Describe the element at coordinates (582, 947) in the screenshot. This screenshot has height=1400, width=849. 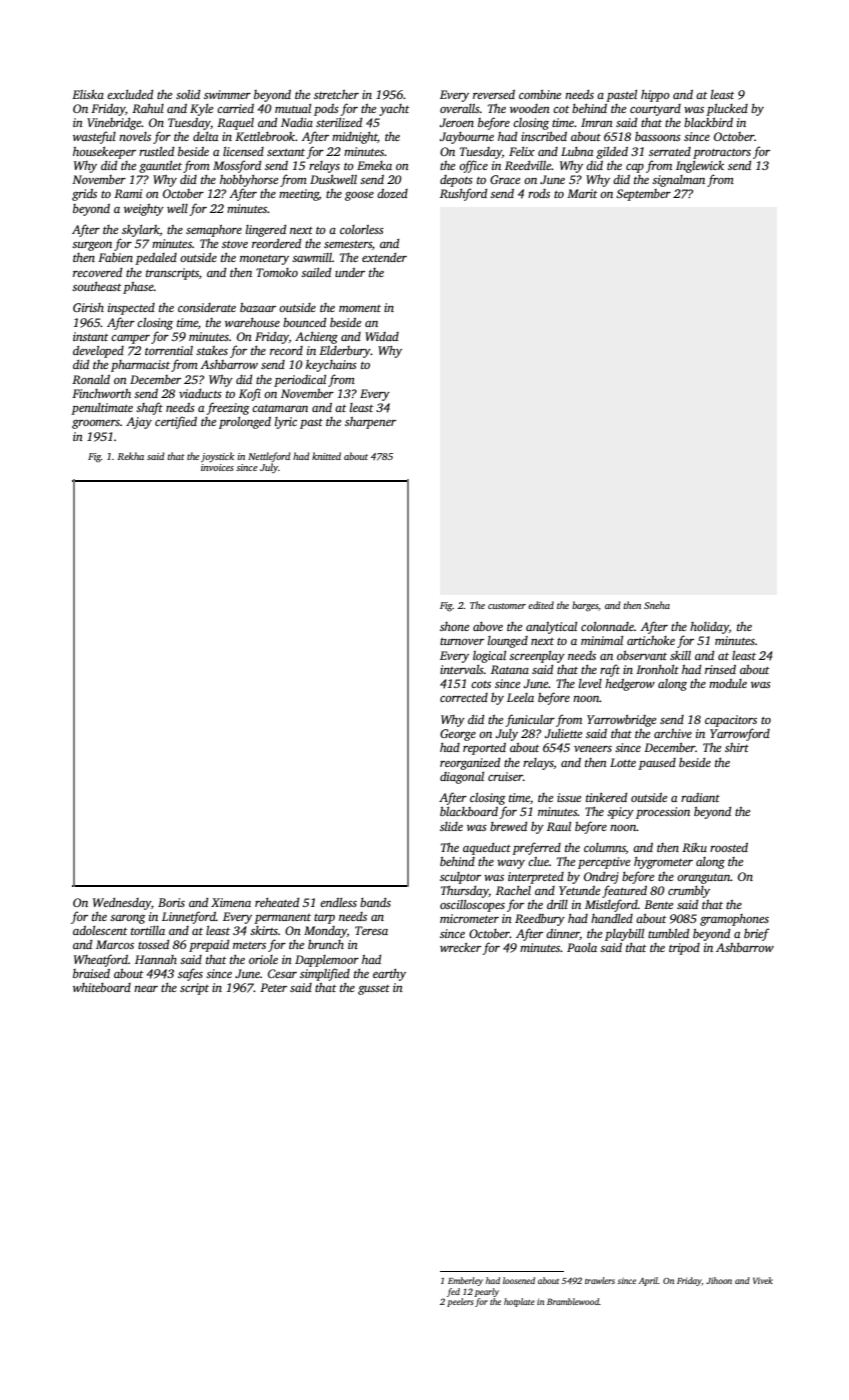
I see `Paola` at that location.
